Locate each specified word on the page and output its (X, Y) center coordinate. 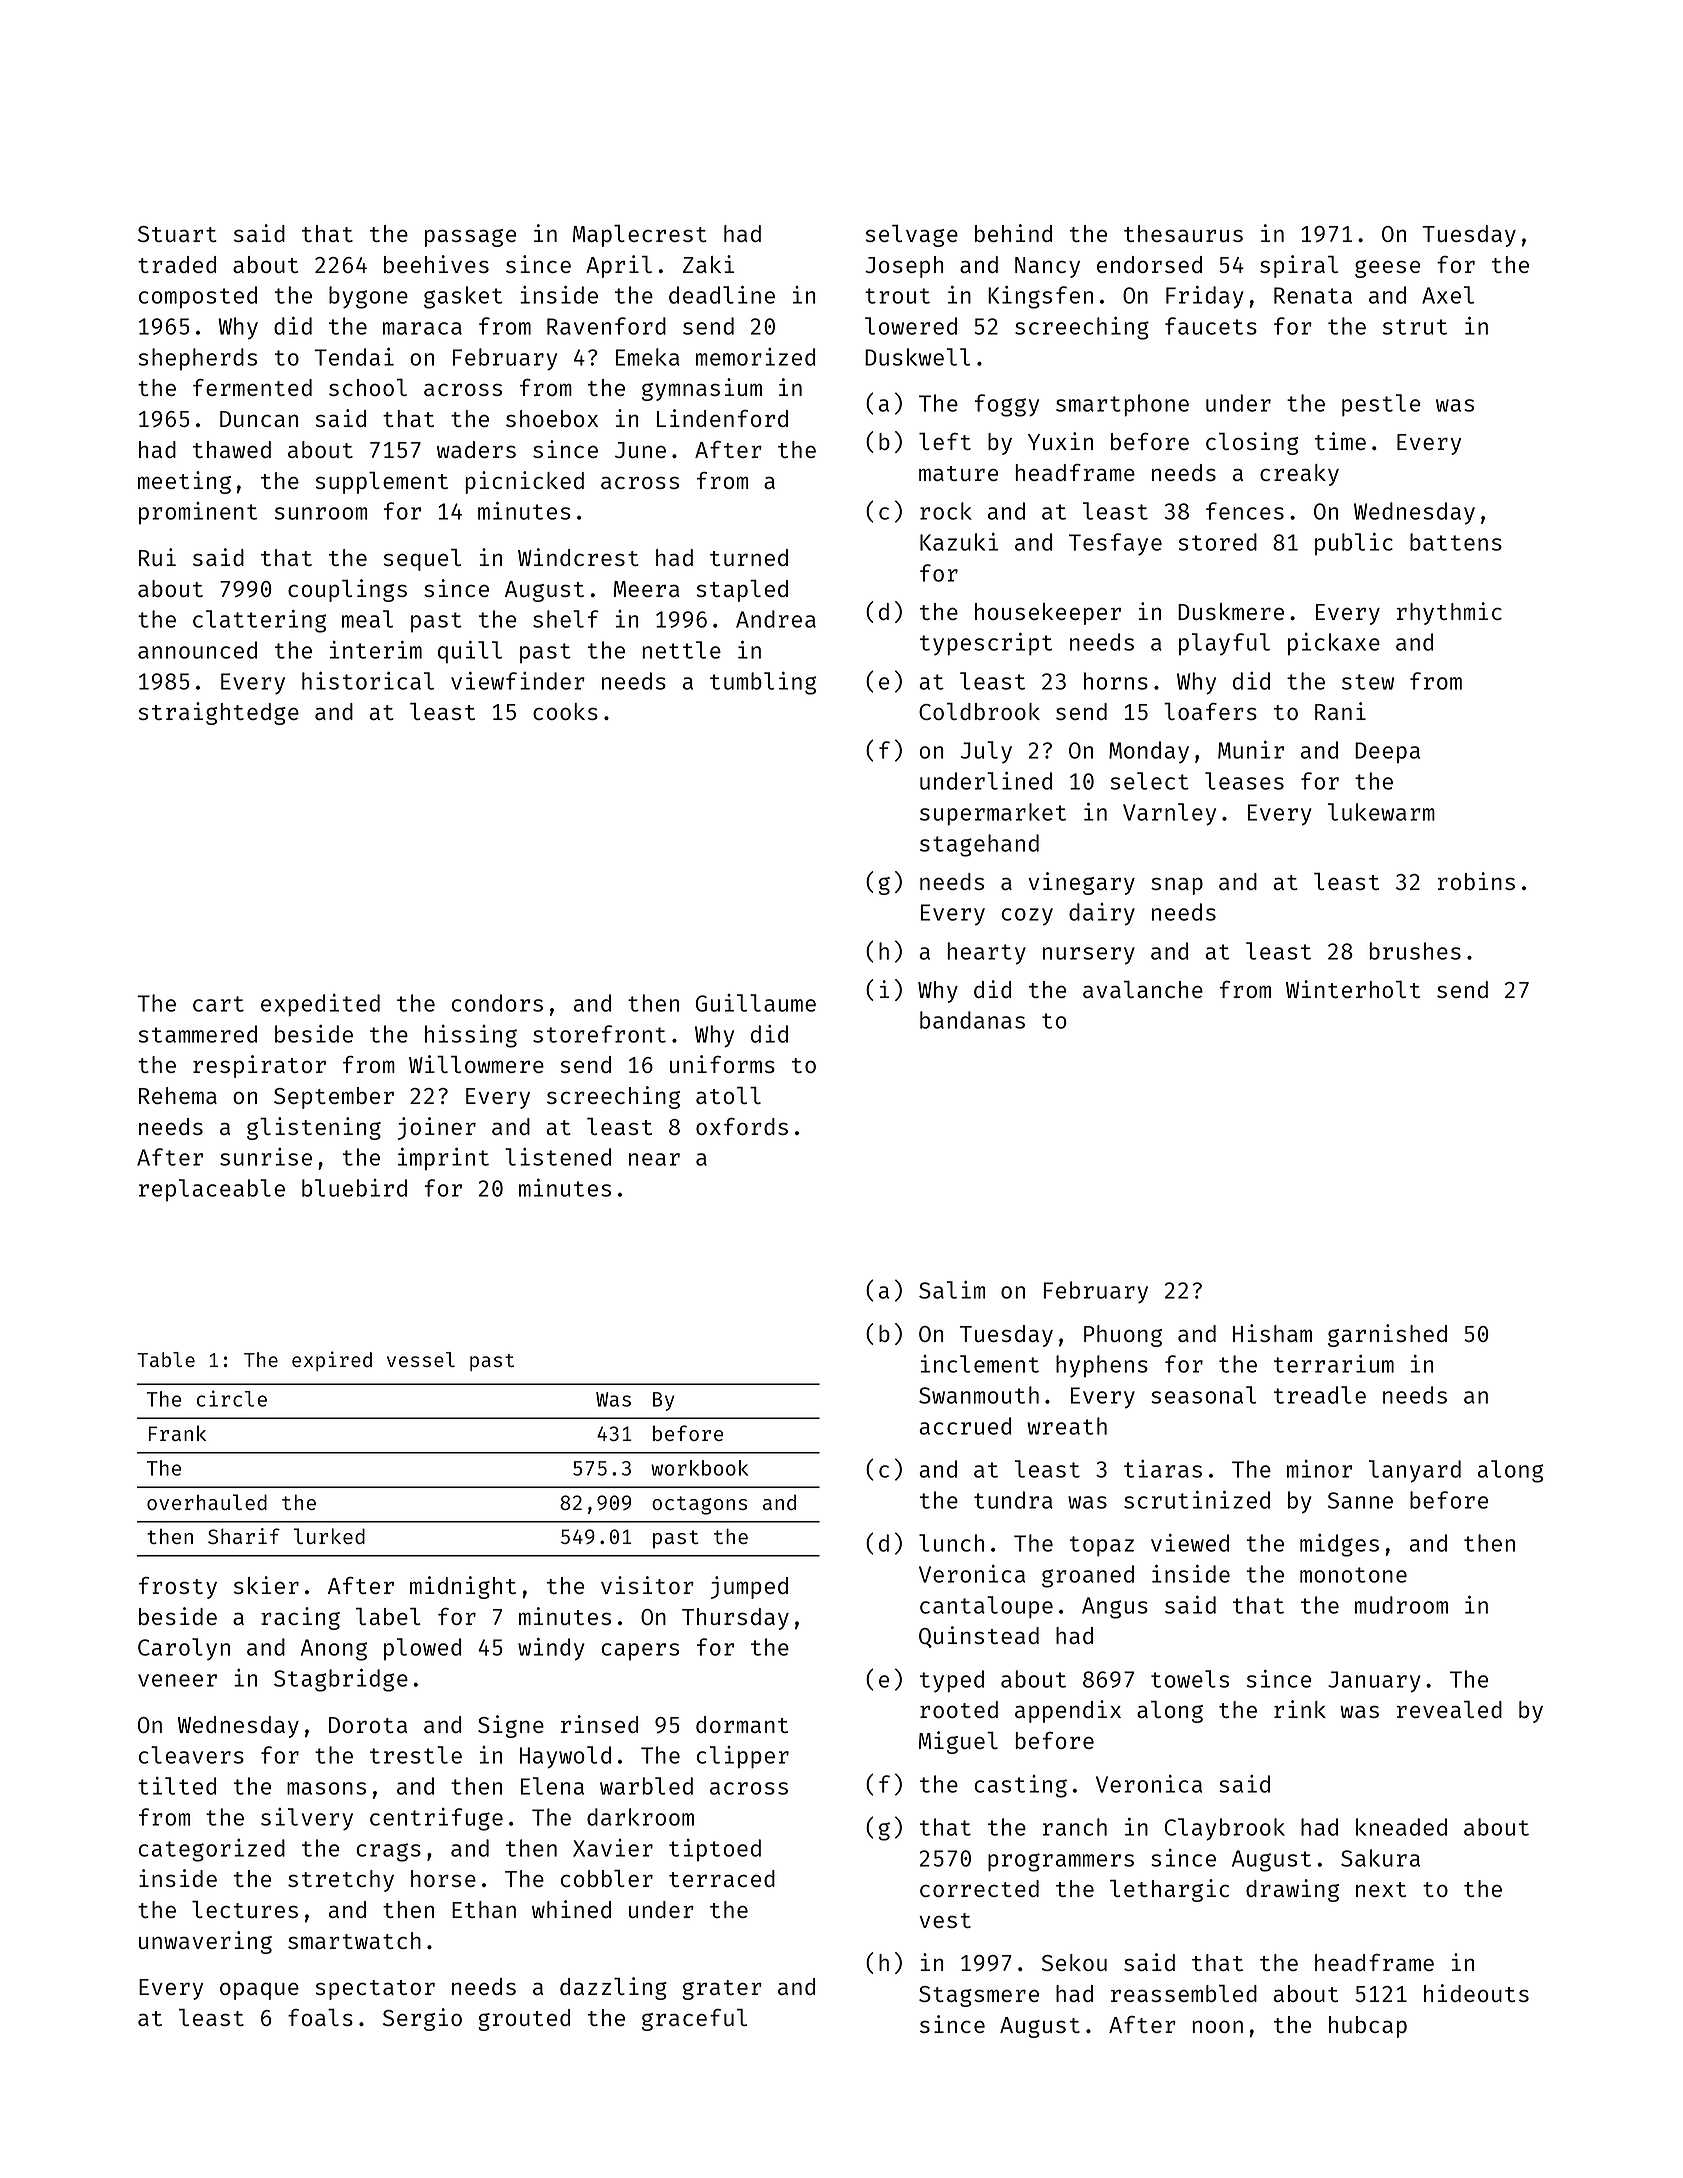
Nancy (1047, 267)
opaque (259, 1991)
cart (218, 1004)
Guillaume (756, 1003)
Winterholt (1353, 989)
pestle (1381, 405)
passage (471, 238)
